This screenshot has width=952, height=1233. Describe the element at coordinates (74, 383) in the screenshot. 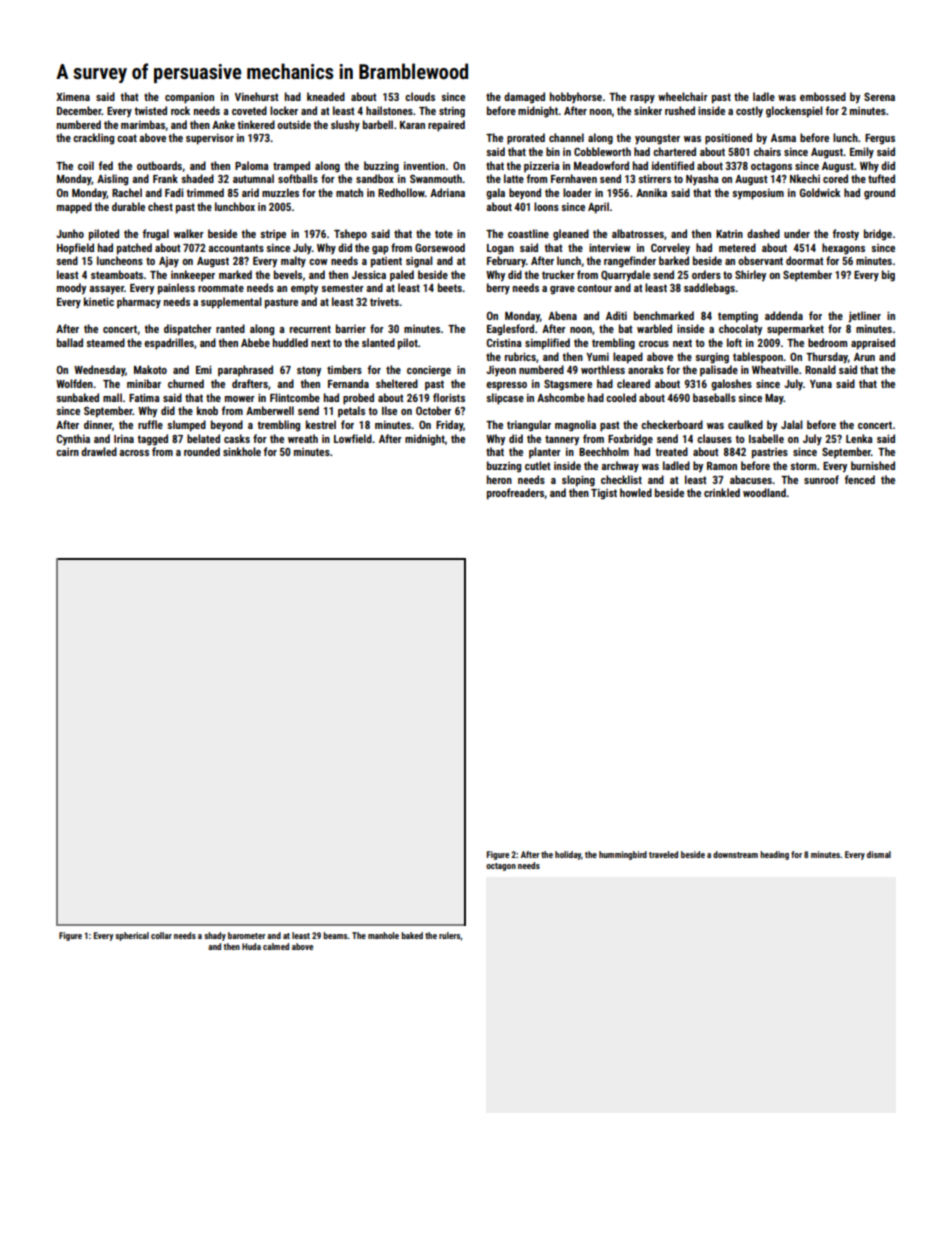

I see `Wolfden` at that location.
